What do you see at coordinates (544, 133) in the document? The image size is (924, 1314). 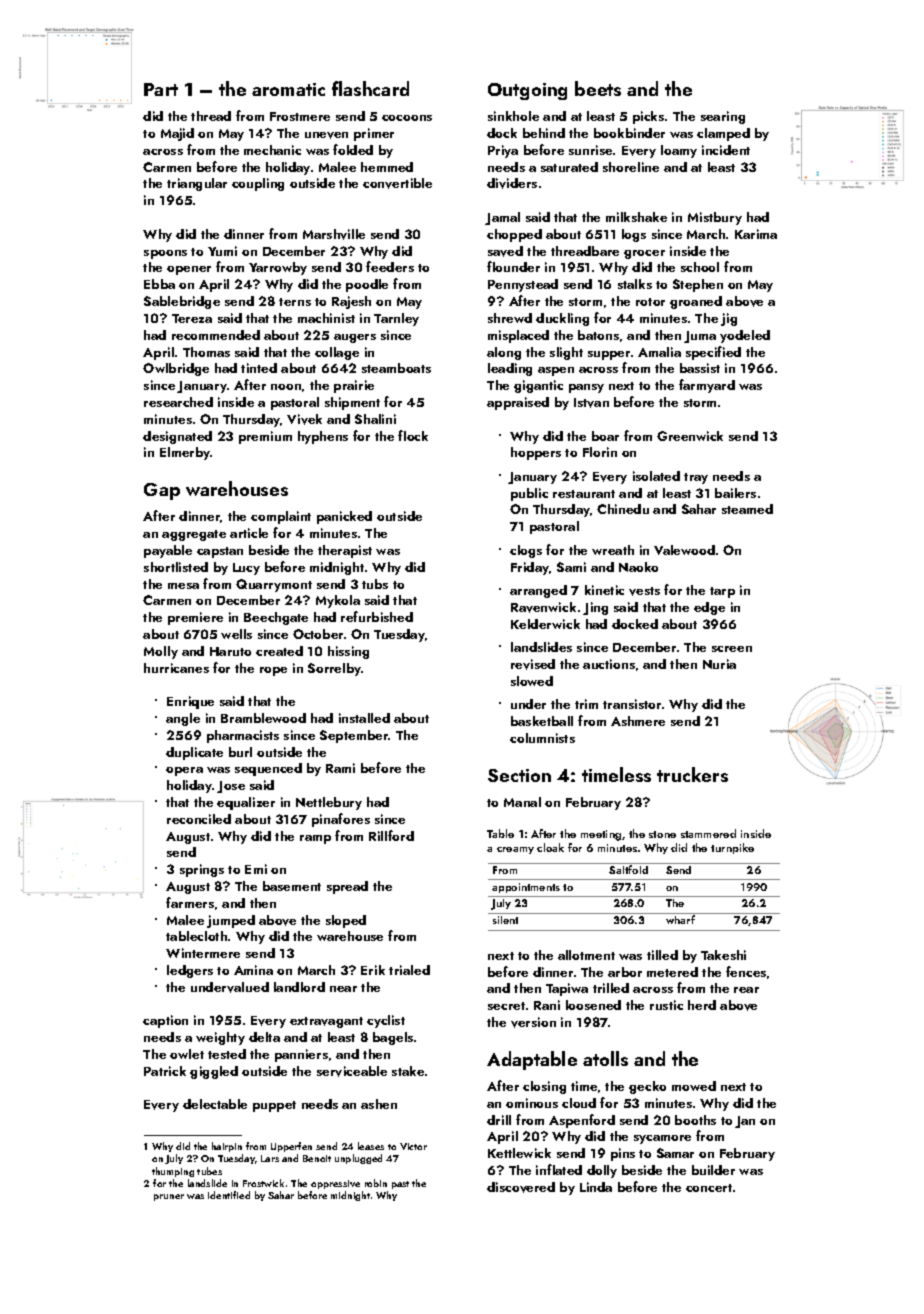 I see `behind` at bounding box center [544, 133].
